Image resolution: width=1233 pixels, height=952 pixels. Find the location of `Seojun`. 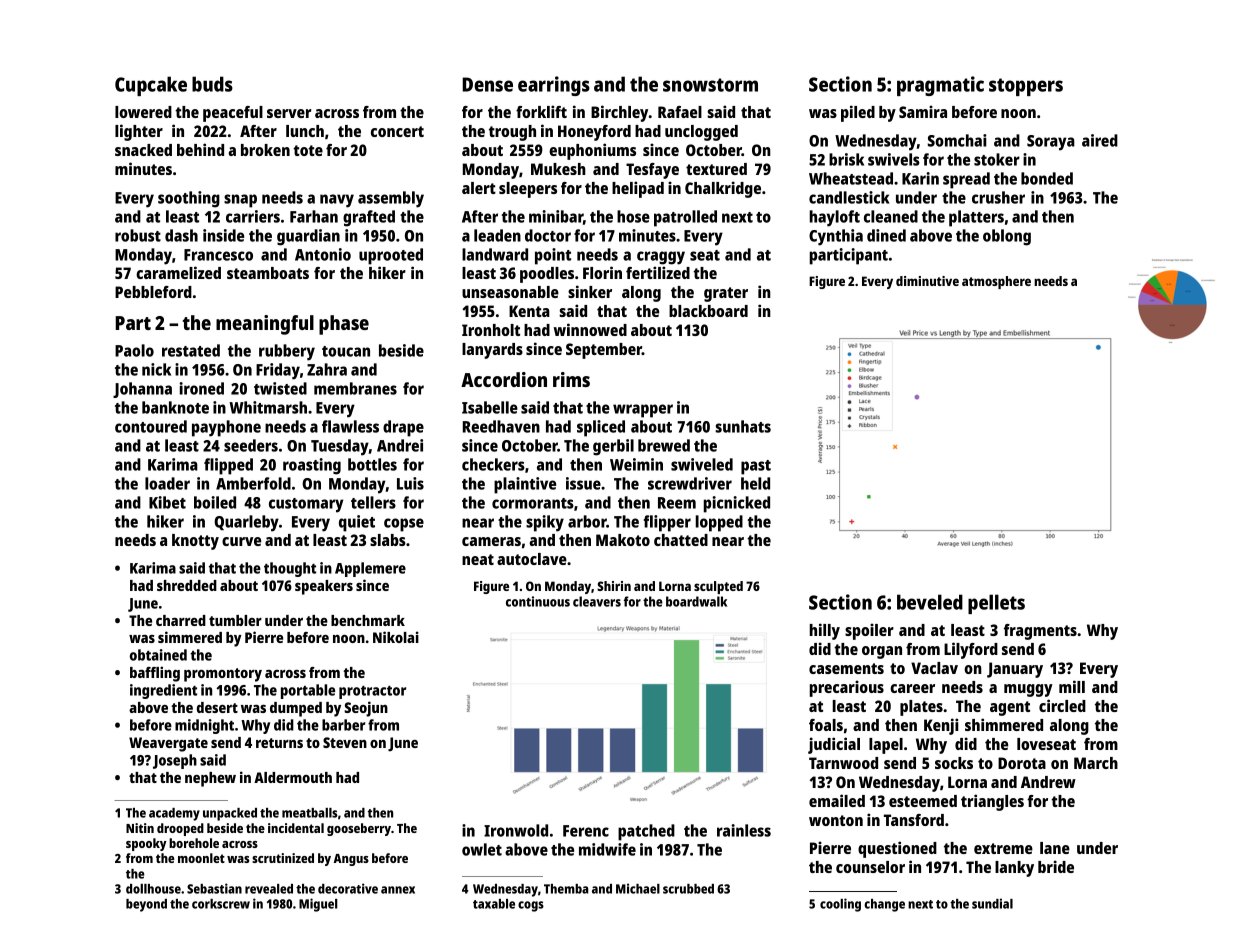

Seojun is located at coordinates (366, 709).
